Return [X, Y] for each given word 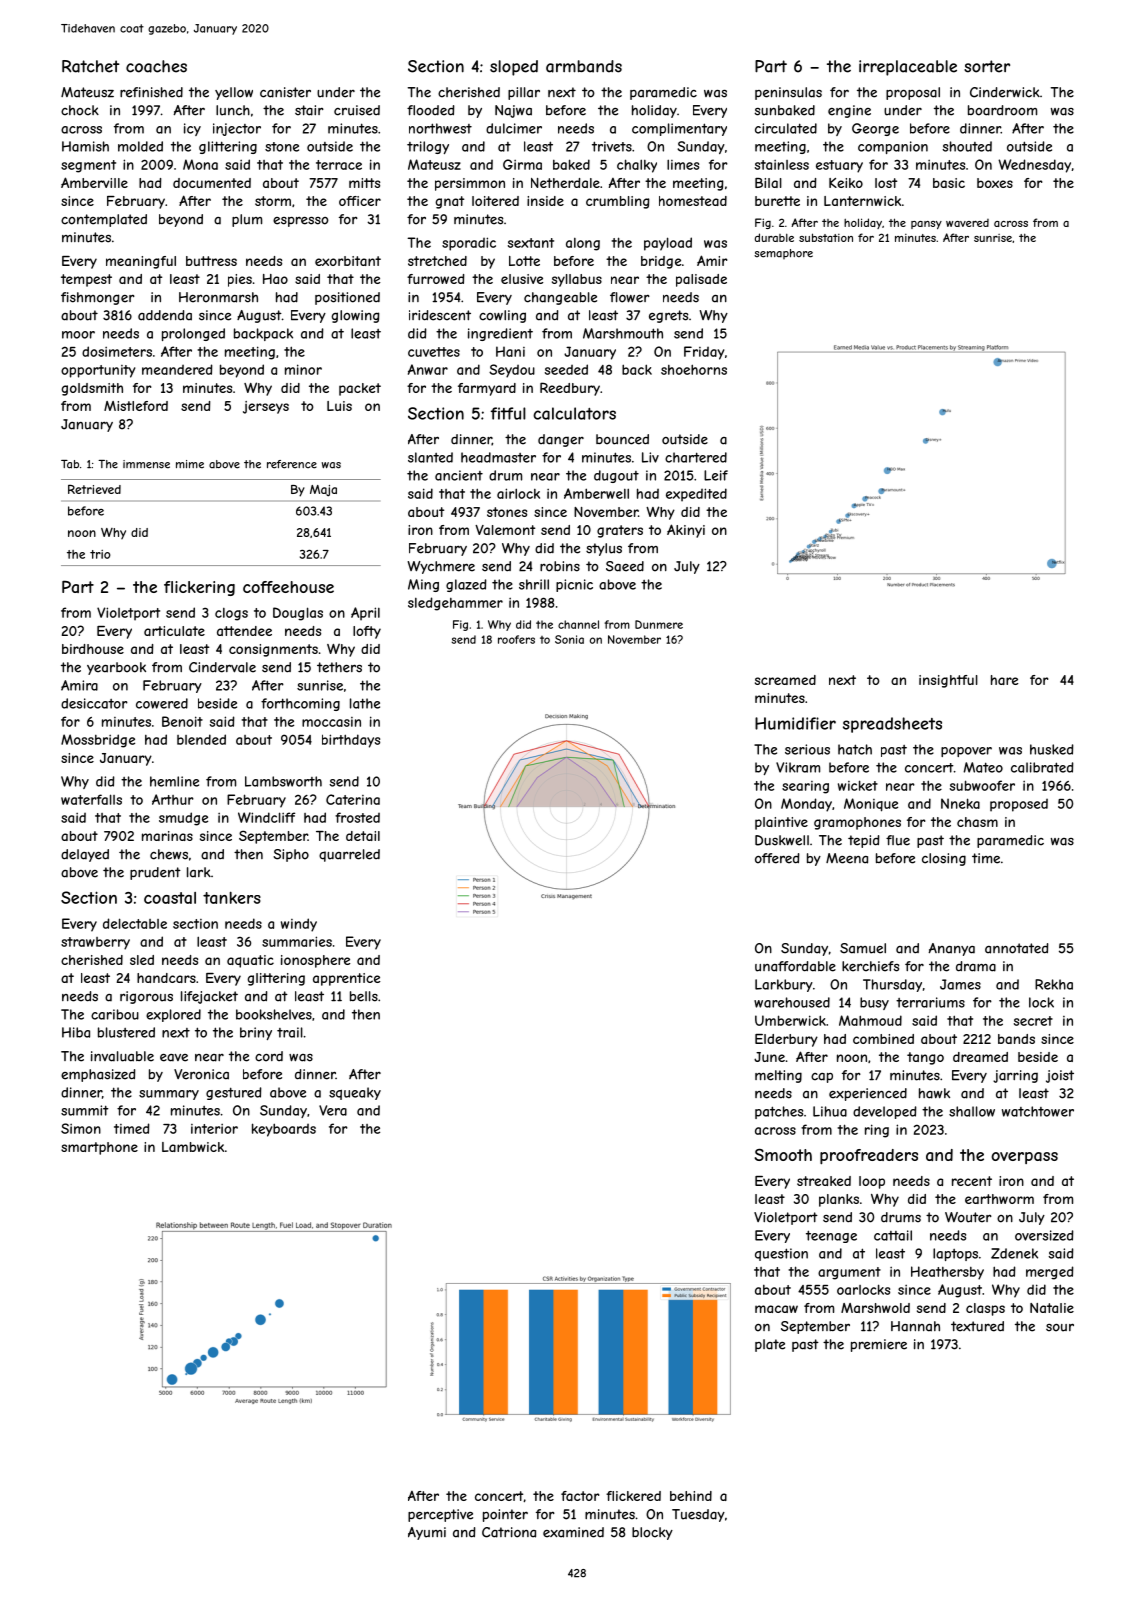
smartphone [99, 1148]
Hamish [85, 146]
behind [691, 1496]
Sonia [569, 639]
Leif [716, 475]
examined [573, 1532]
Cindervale [222, 667]
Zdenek [1014, 1253]
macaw [776, 1309]
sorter [987, 66]
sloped [514, 68]
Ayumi [427, 1533]
